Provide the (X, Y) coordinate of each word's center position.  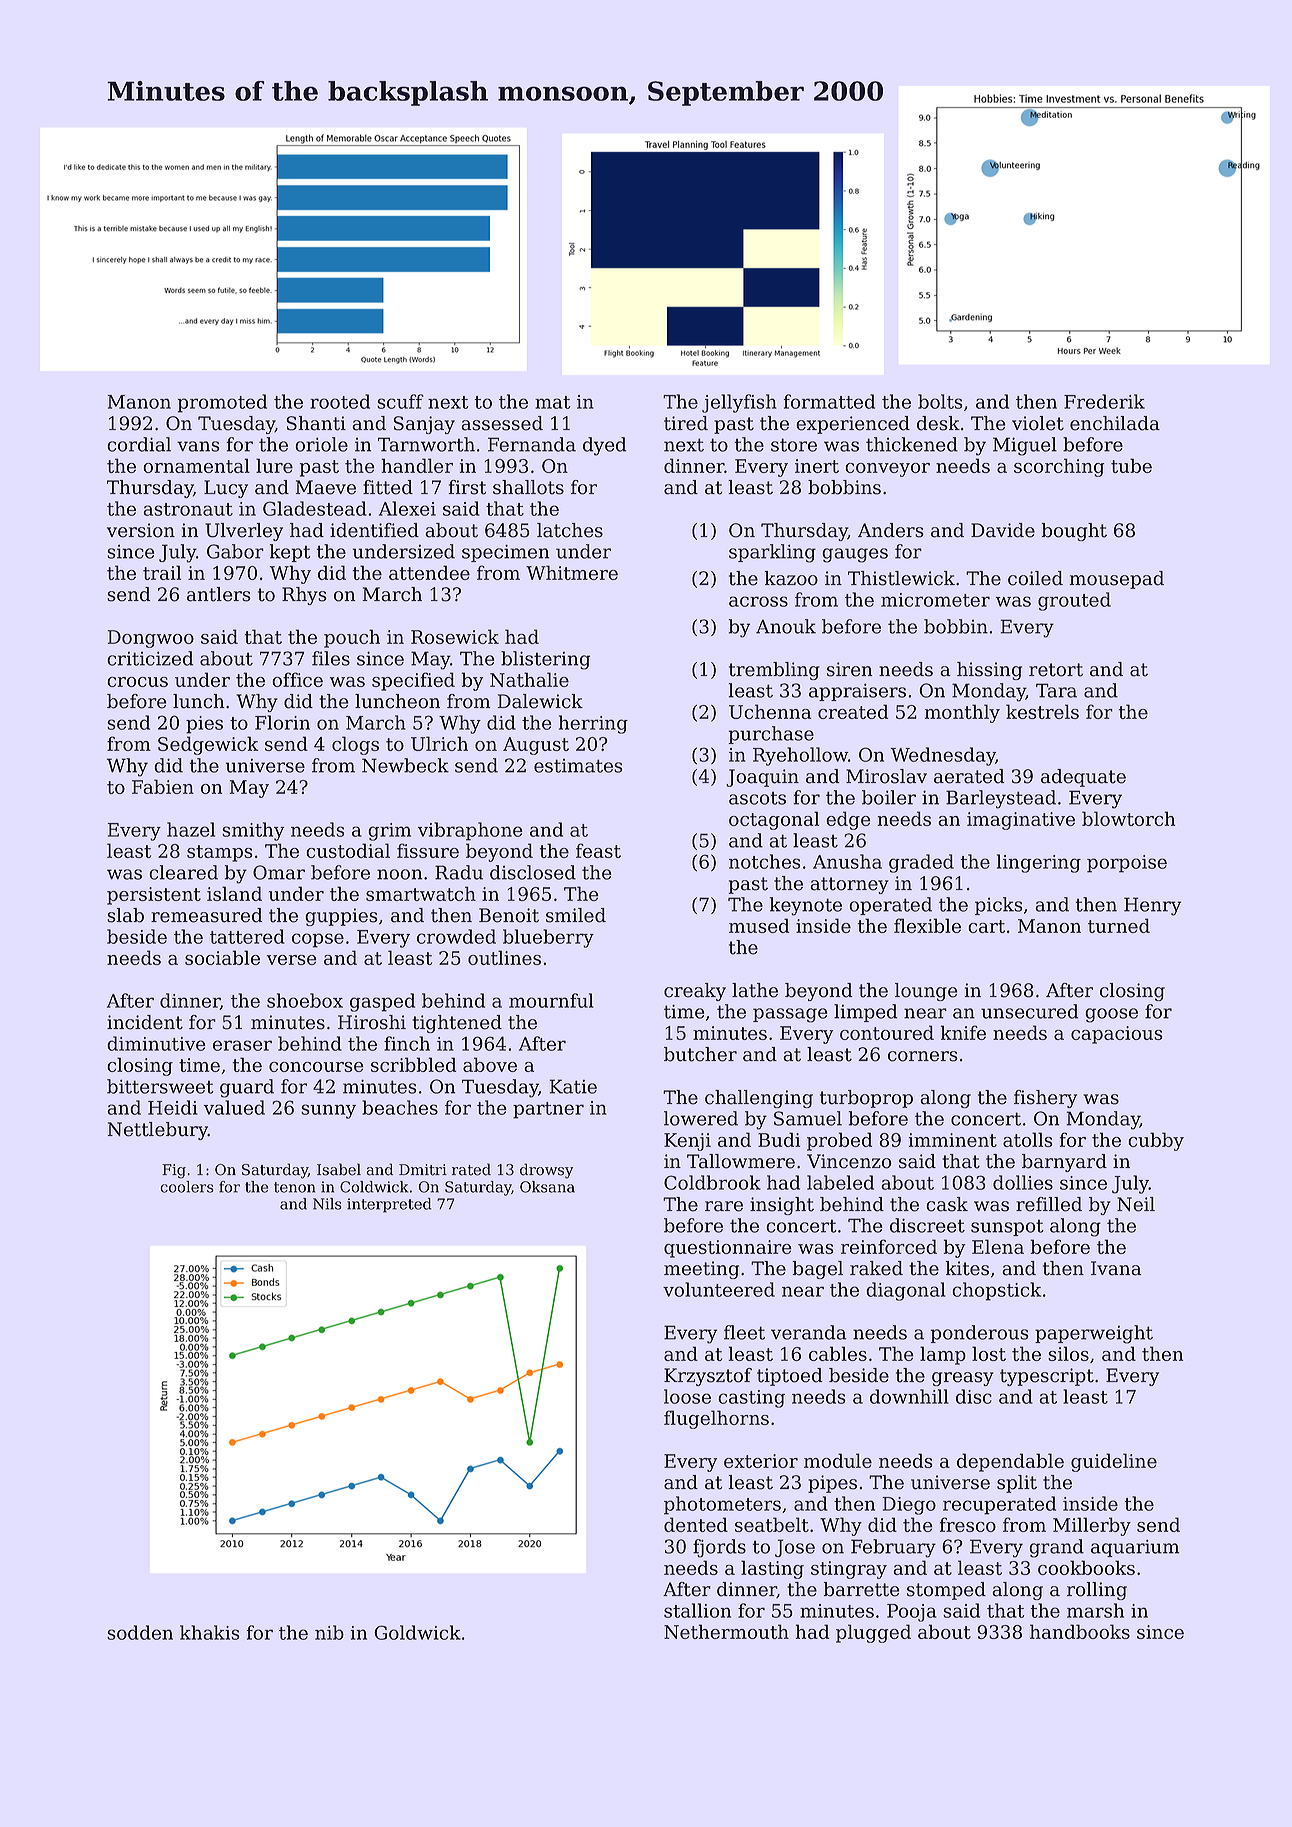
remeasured (206, 915)
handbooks (1080, 1631)
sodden (140, 1632)
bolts (940, 401)
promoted (222, 403)
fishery (1045, 1099)
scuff (400, 401)
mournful (551, 1000)
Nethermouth (726, 1631)
